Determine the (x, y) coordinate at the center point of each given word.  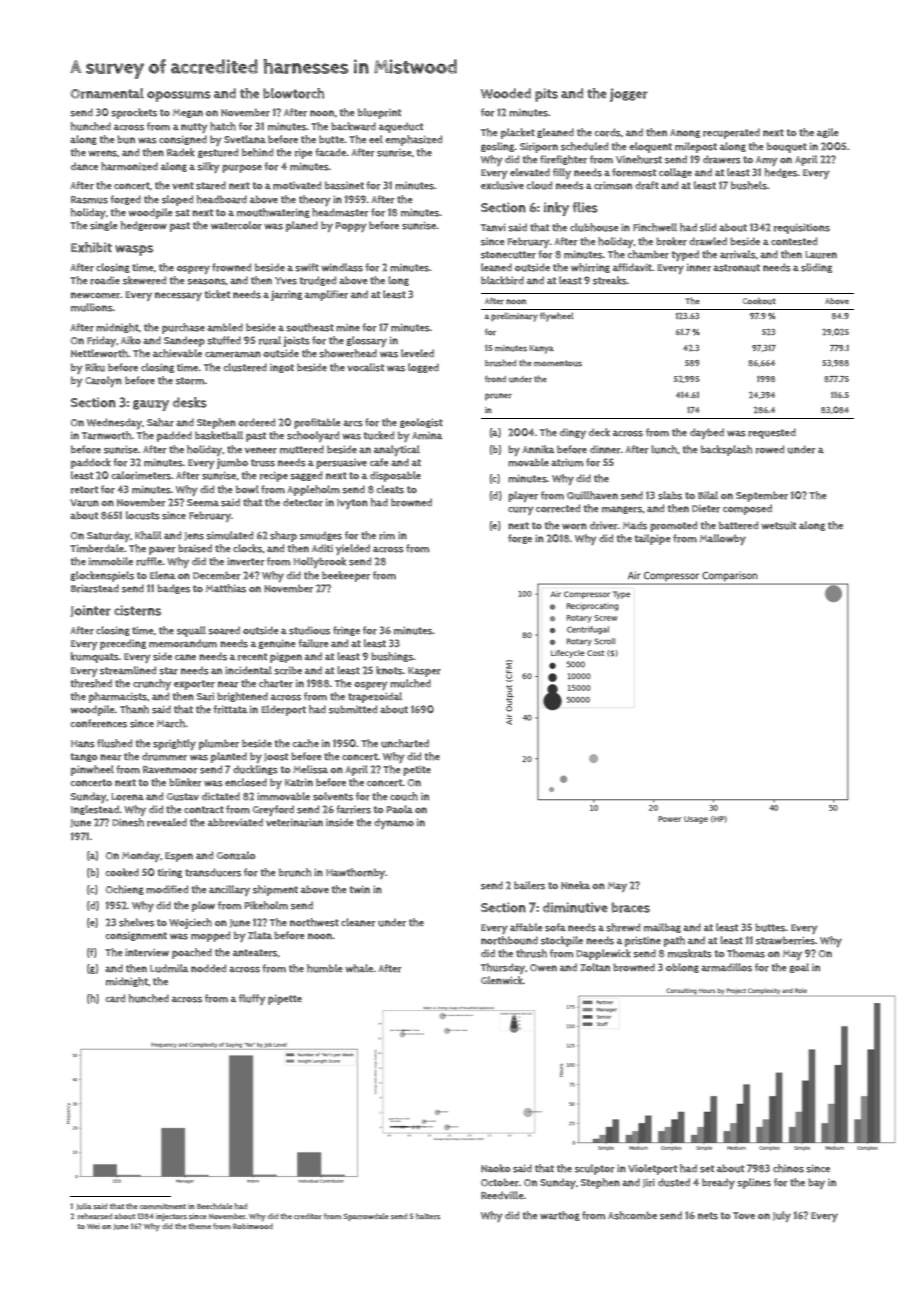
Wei (93, 1226)
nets (708, 1216)
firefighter (563, 160)
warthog (560, 1216)
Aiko (131, 340)
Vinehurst (639, 159)
